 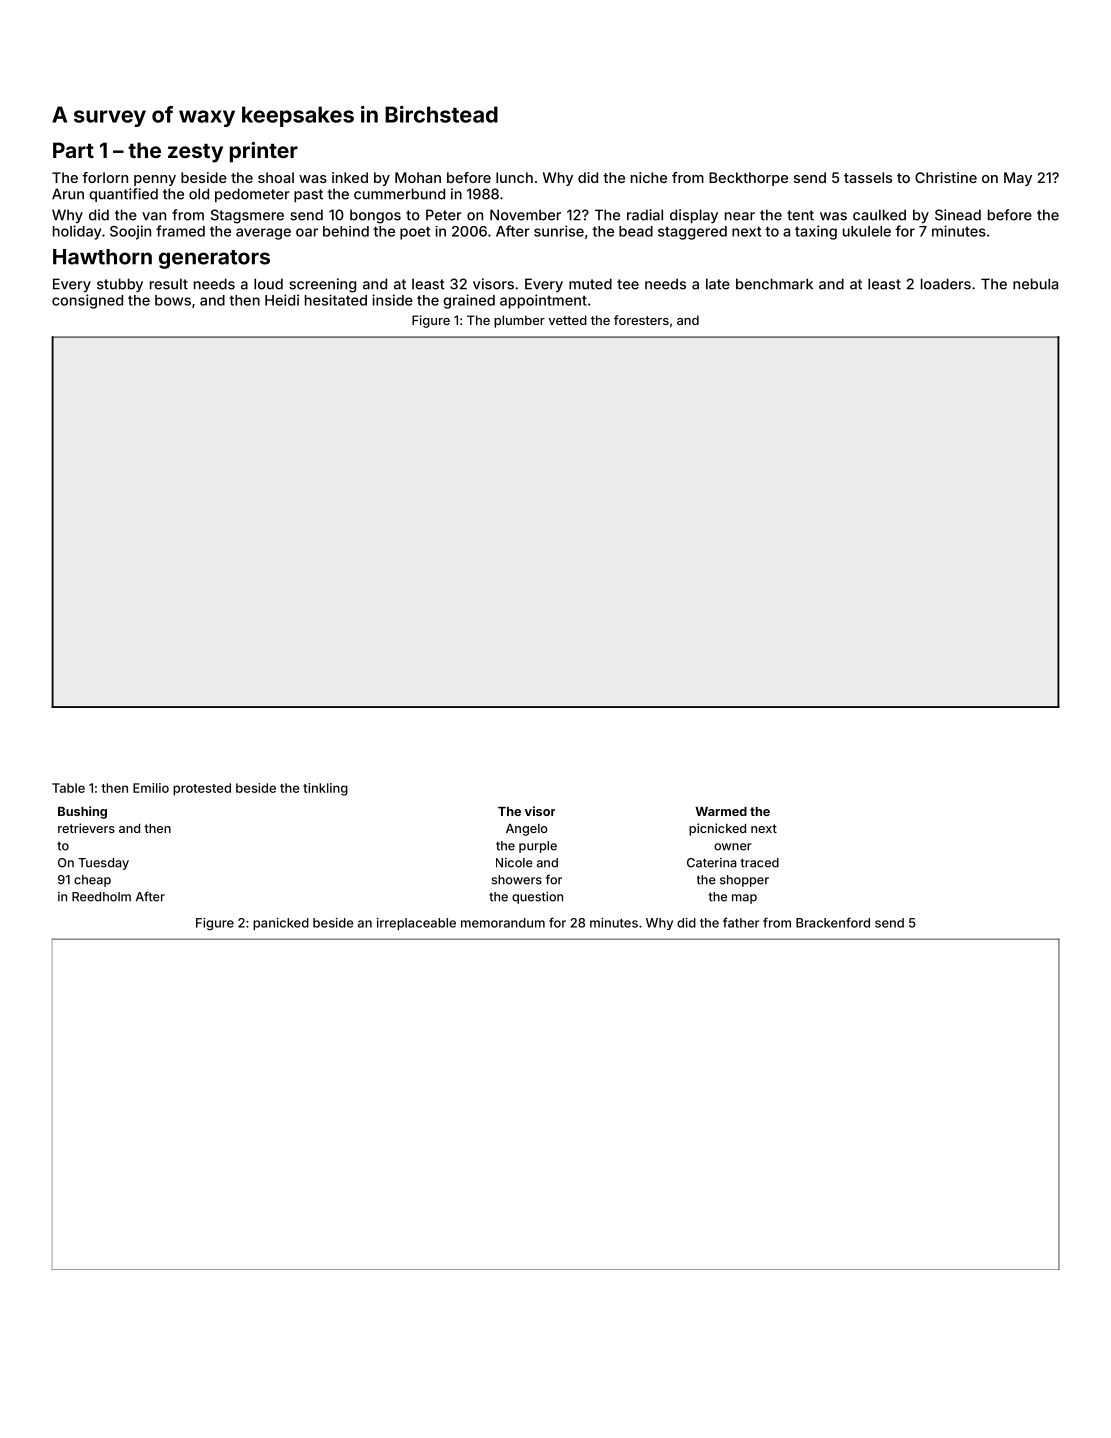 What do you see at coordinates (721, 811) in the screenshot?
I see `Warmed` at bounding box center [721, 811].
